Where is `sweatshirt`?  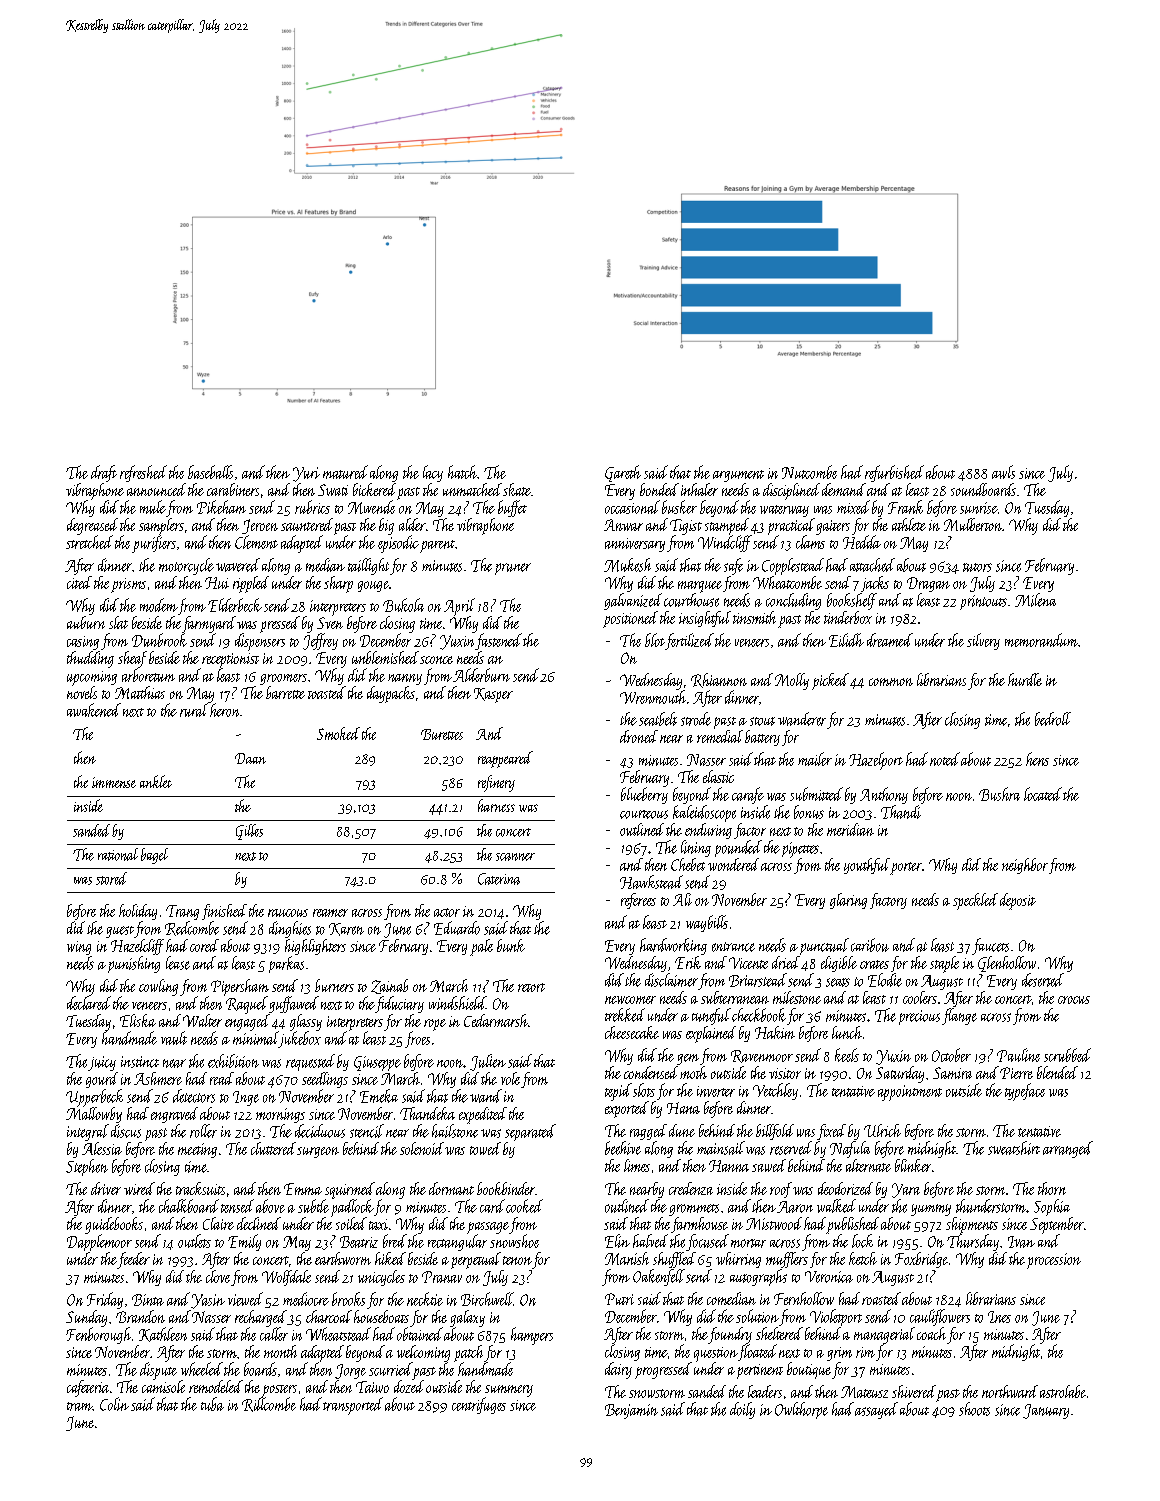
sweatshirt is located at coordinates (1014, 1148).
